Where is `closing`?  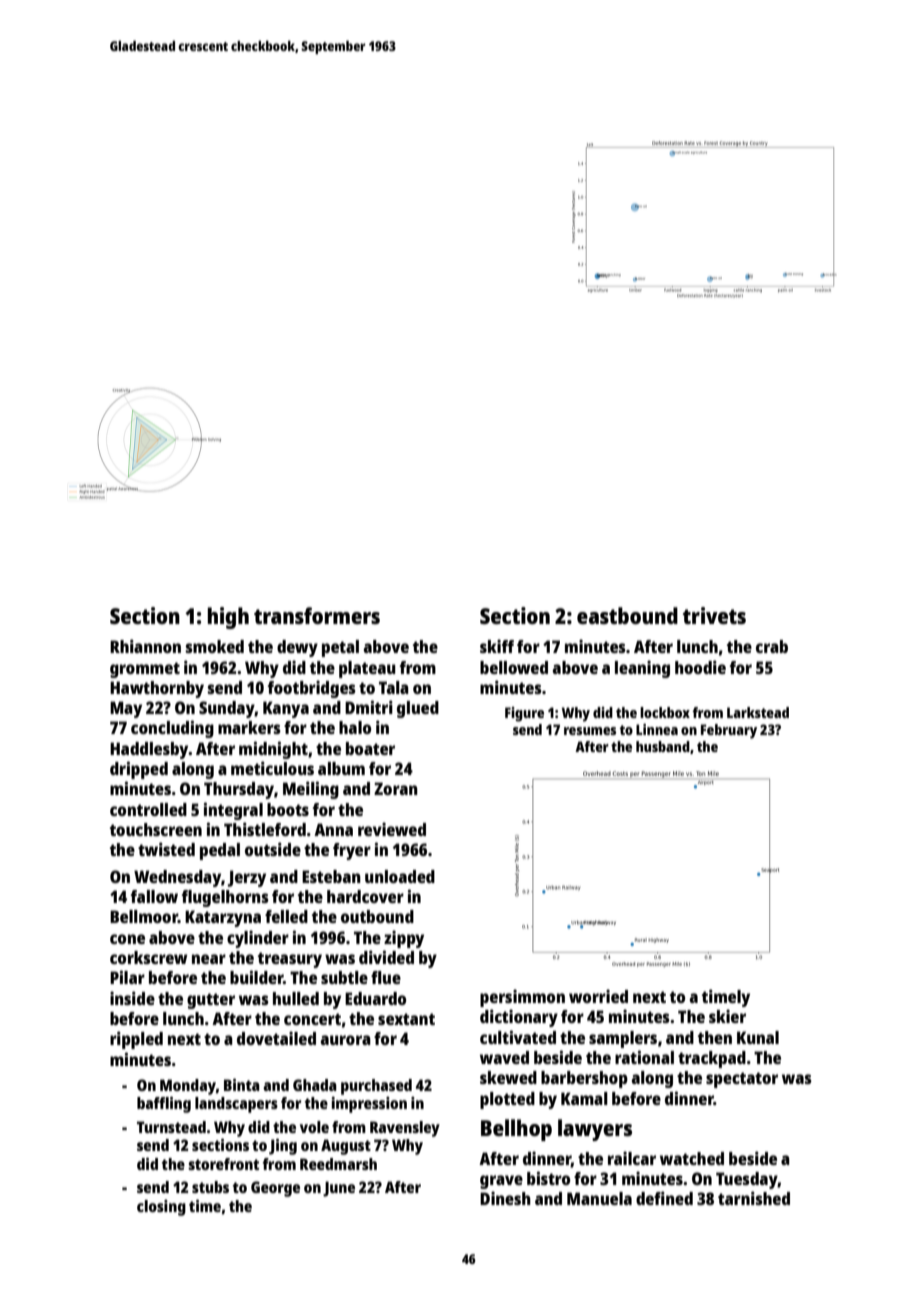 closing is located at coordinates (161, 1208).
